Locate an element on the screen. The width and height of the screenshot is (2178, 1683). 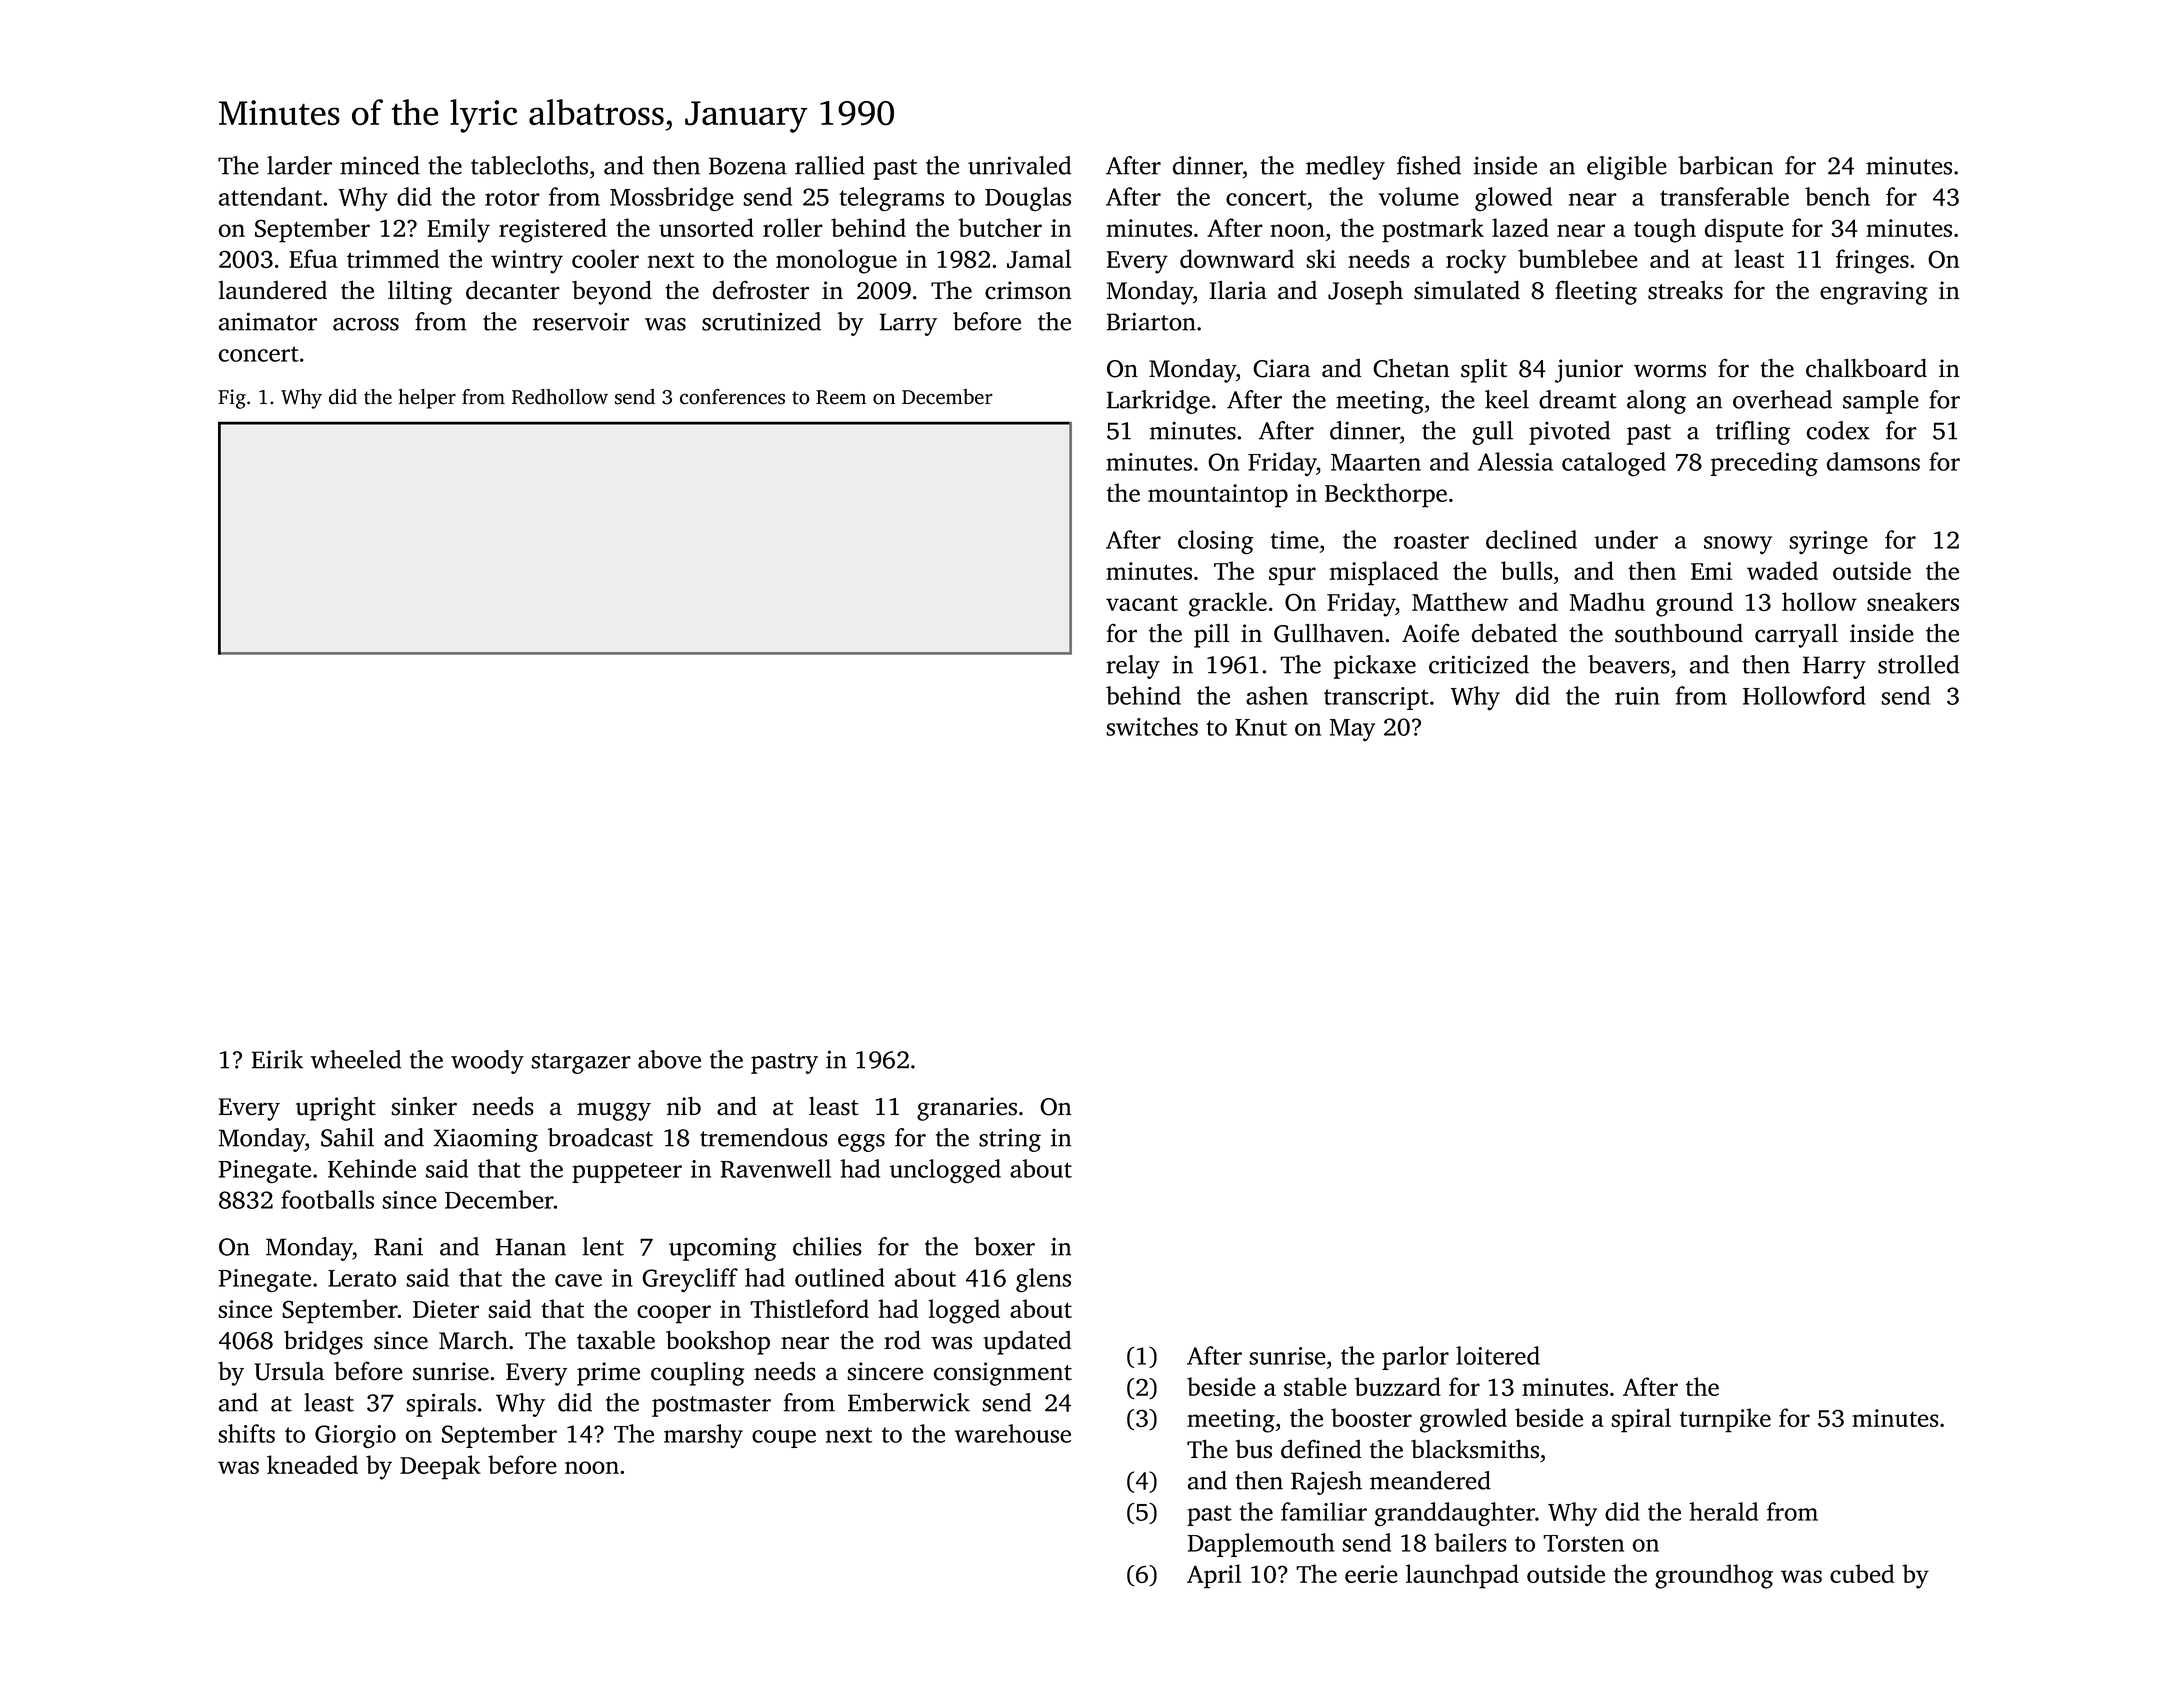
April is located at coordinates (1214, 1576).
